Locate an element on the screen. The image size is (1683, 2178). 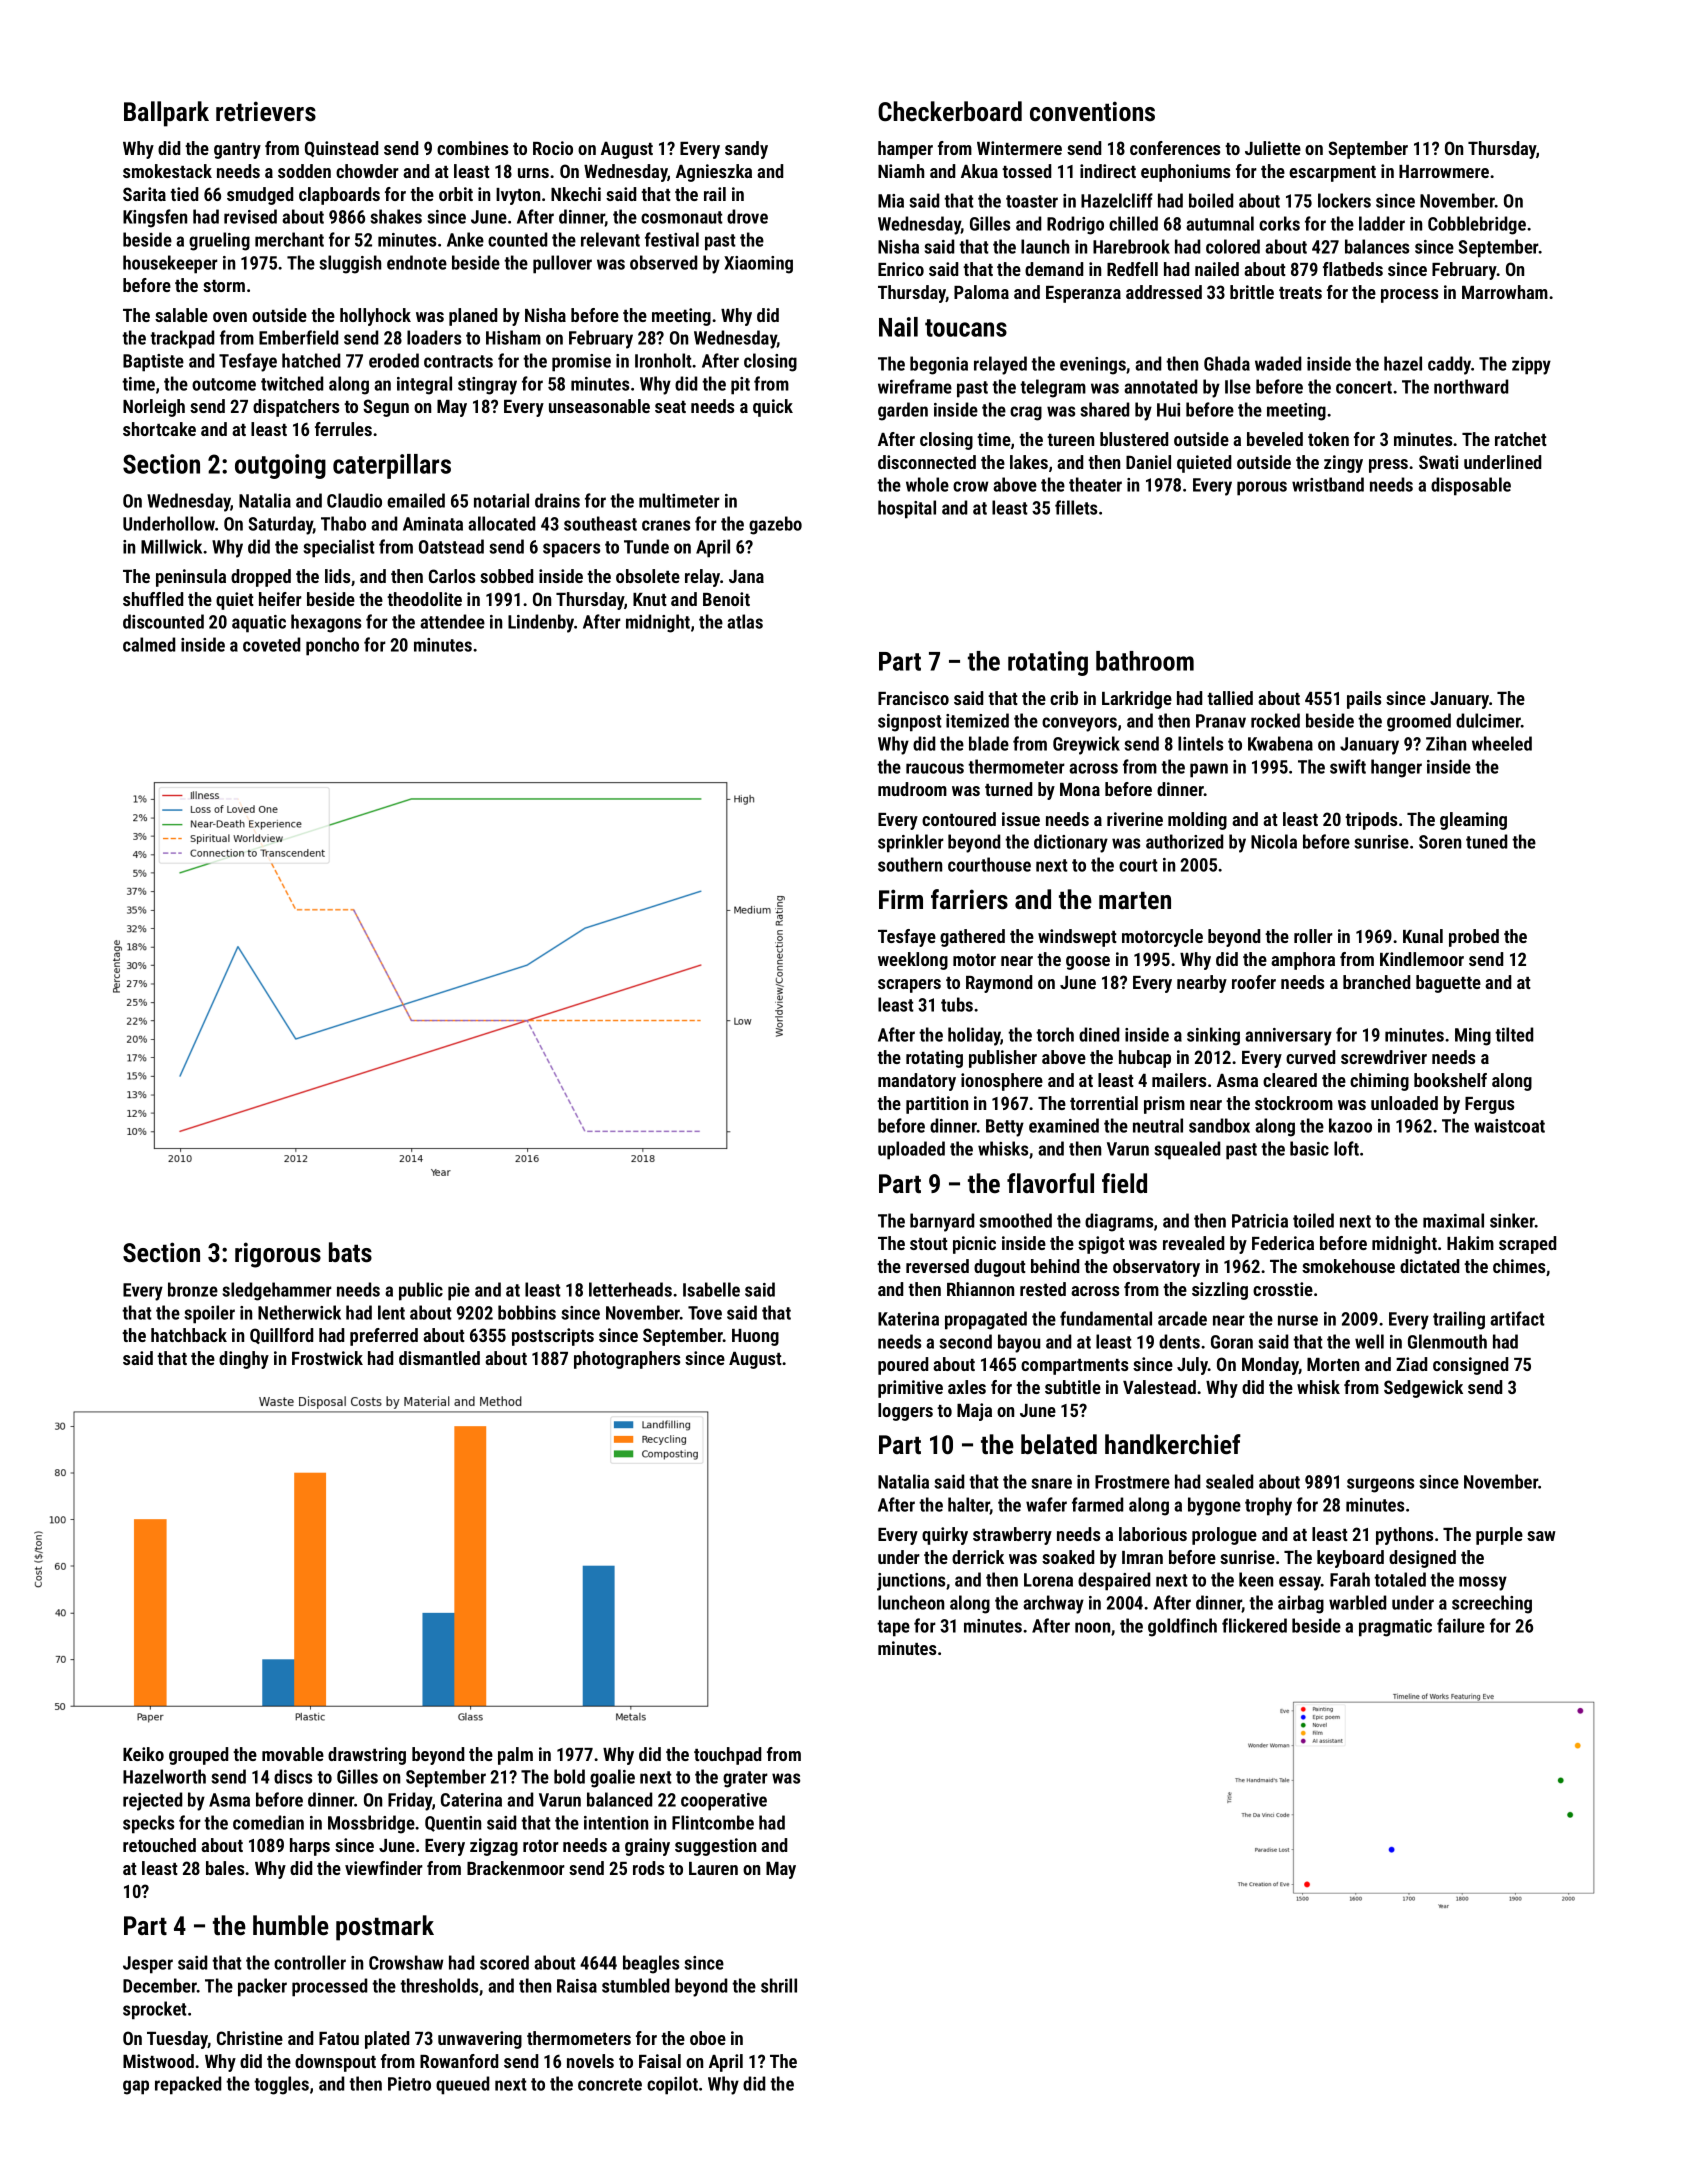
amphora is located at coordinates (1303, 961).
